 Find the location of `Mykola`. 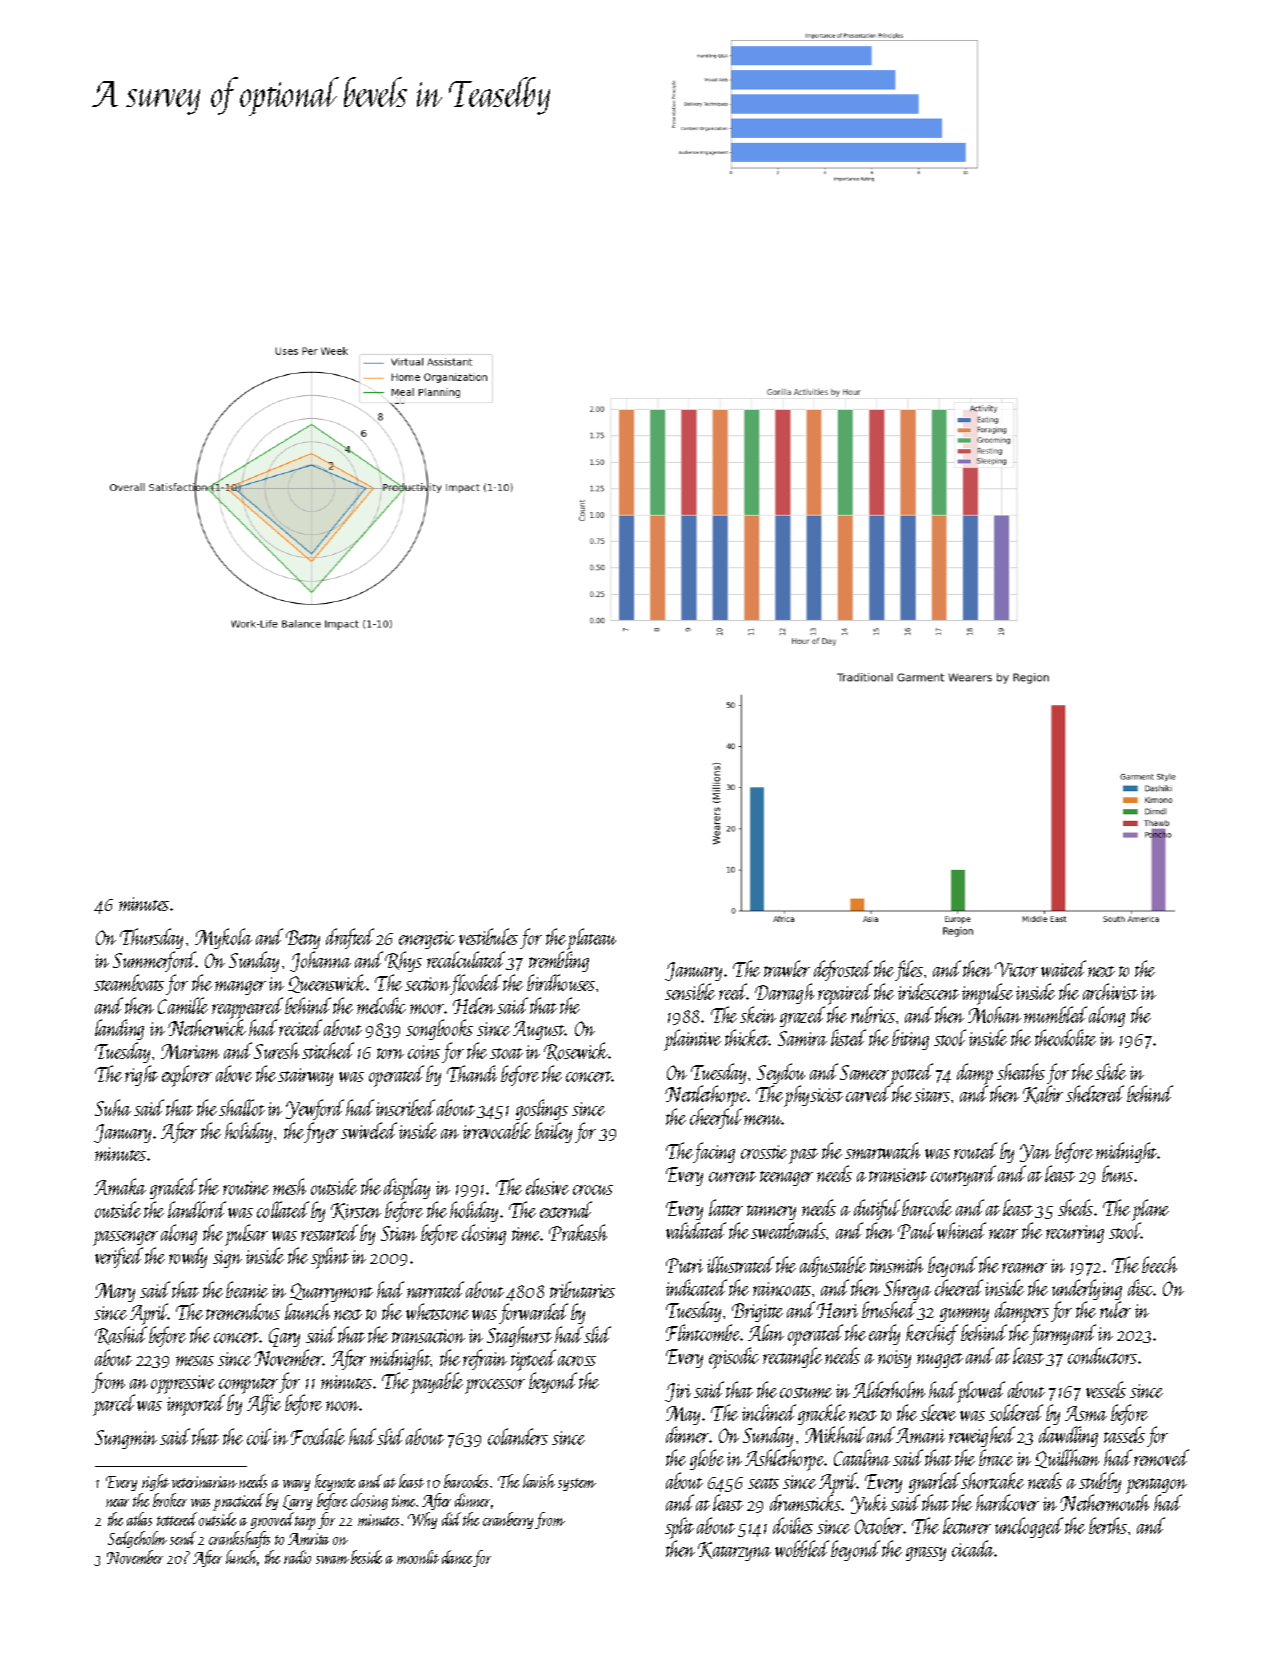

Mykola is located at coordinates (223, 938).
